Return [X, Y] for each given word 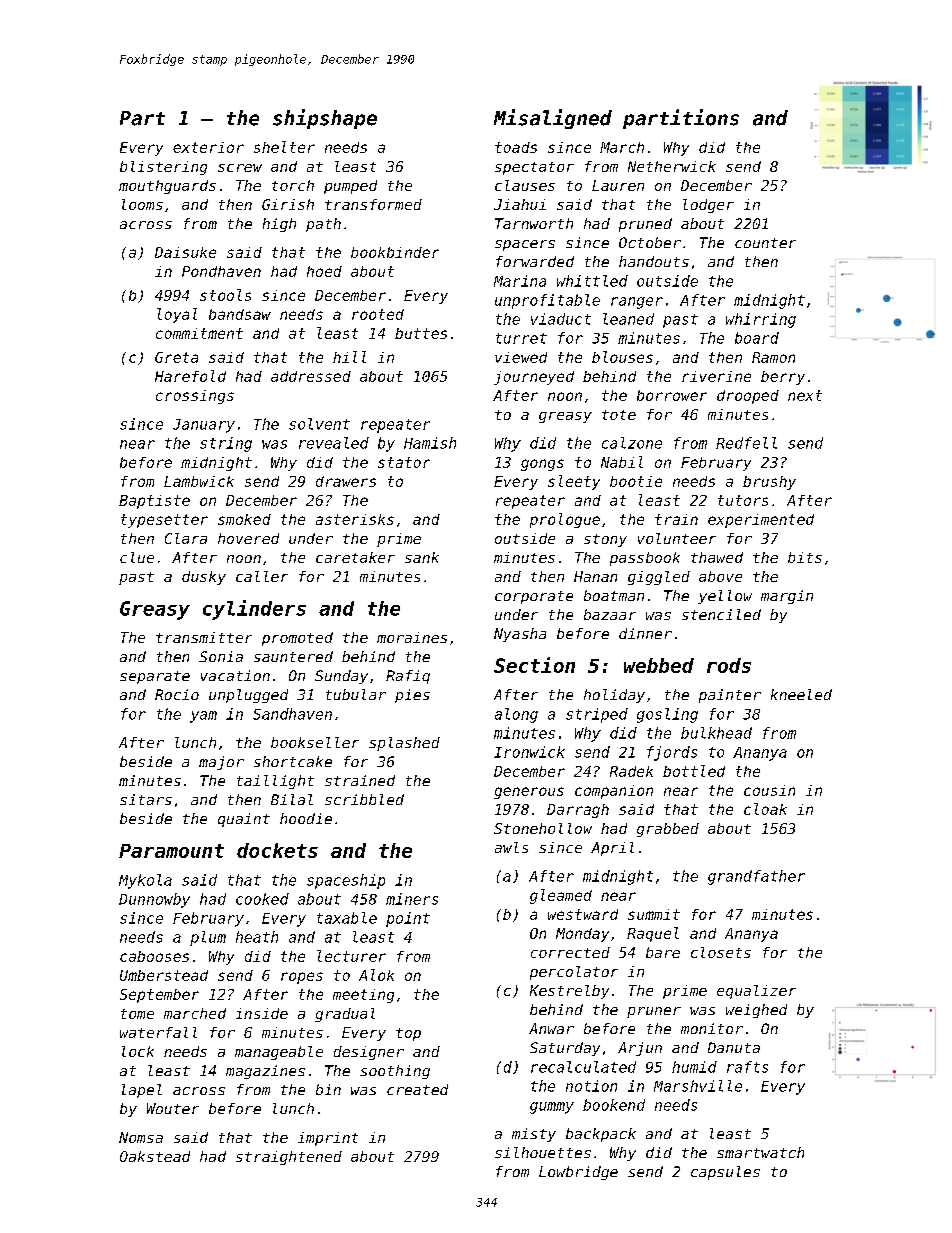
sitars [146, 799]
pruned [645, 225]
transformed [373, 204]
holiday [614, 696]
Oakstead [155, 1156]
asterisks [355, 519]
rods [729, 665]
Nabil [622, 462]
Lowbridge [578, 1173]
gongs [542, 465]
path [323, 225]
